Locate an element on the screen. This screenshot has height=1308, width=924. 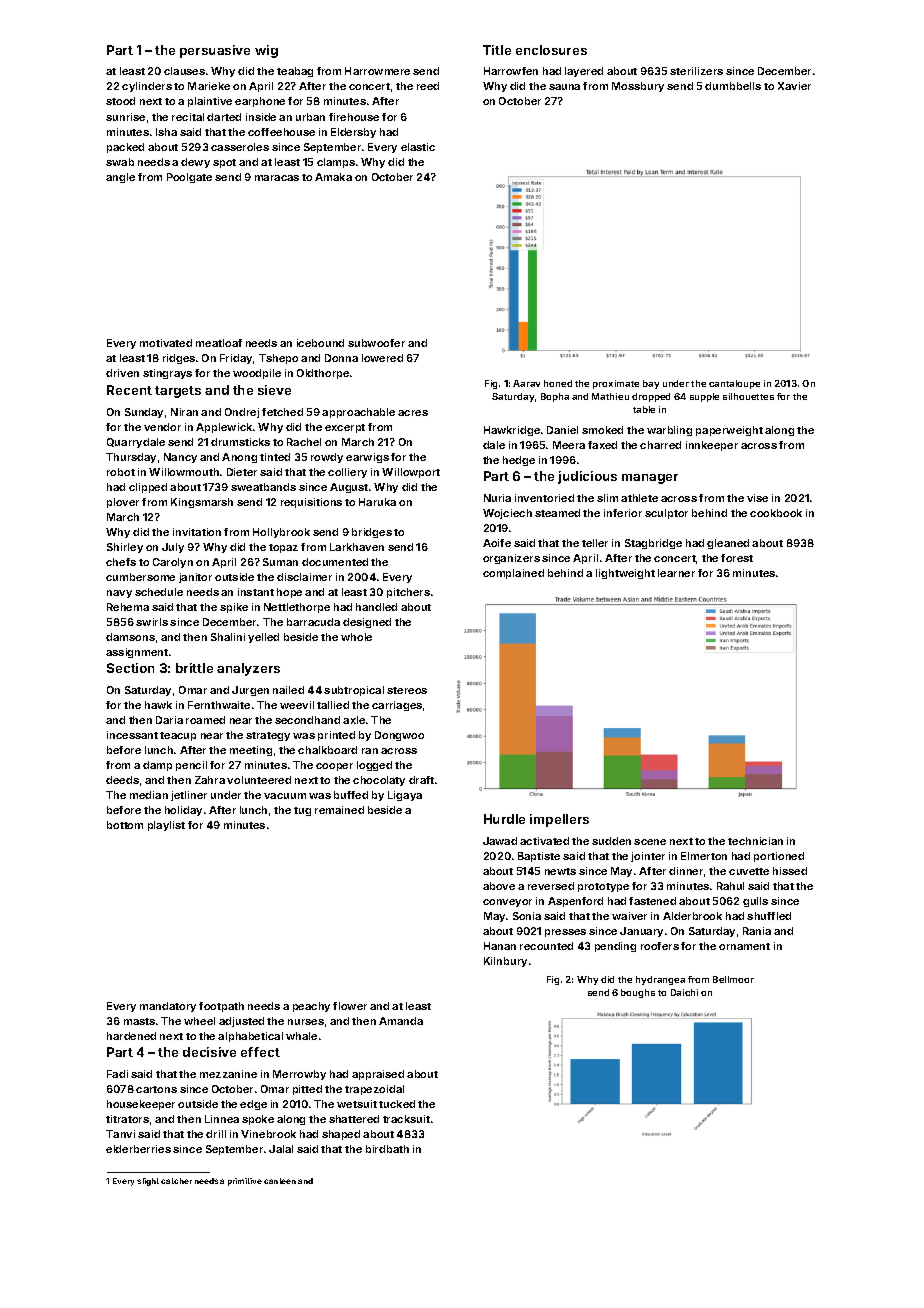
bay is located at coordinates (651, 384).
